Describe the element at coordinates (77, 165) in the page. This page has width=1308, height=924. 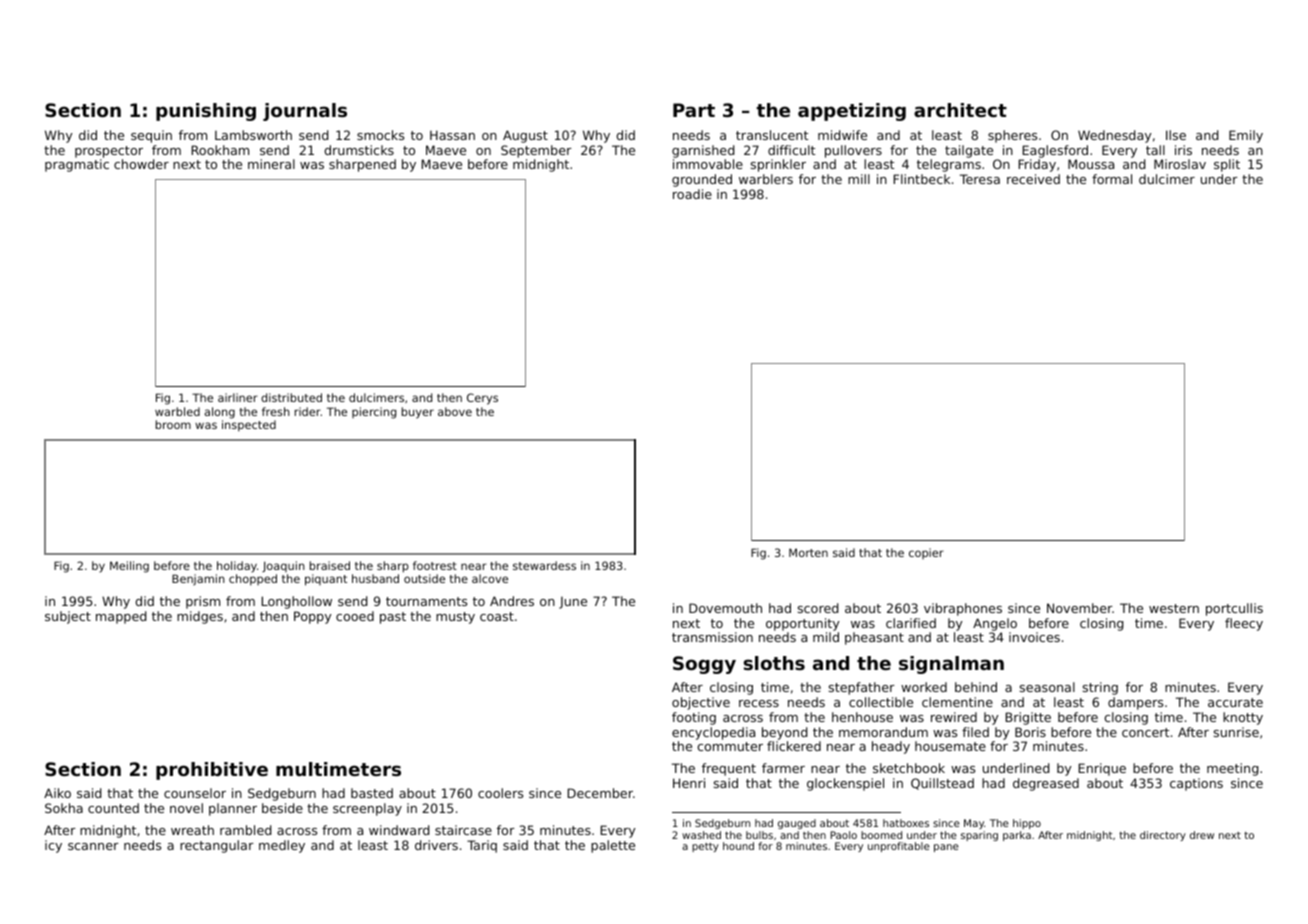
I see `pragmatic` at that location.
